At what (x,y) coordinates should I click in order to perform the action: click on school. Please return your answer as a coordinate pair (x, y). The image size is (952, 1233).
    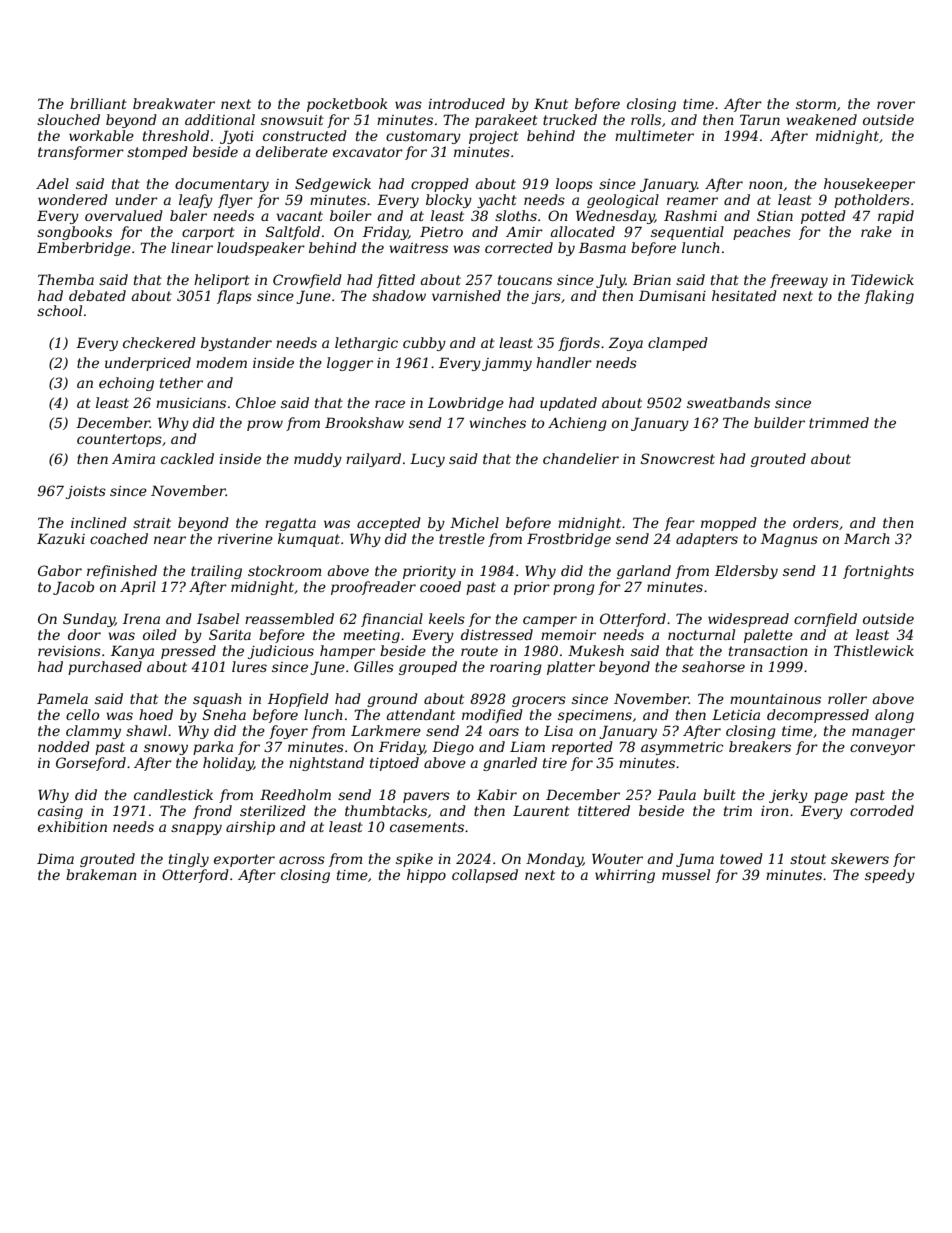
    Looking at the image, I should click on (59, 310).
